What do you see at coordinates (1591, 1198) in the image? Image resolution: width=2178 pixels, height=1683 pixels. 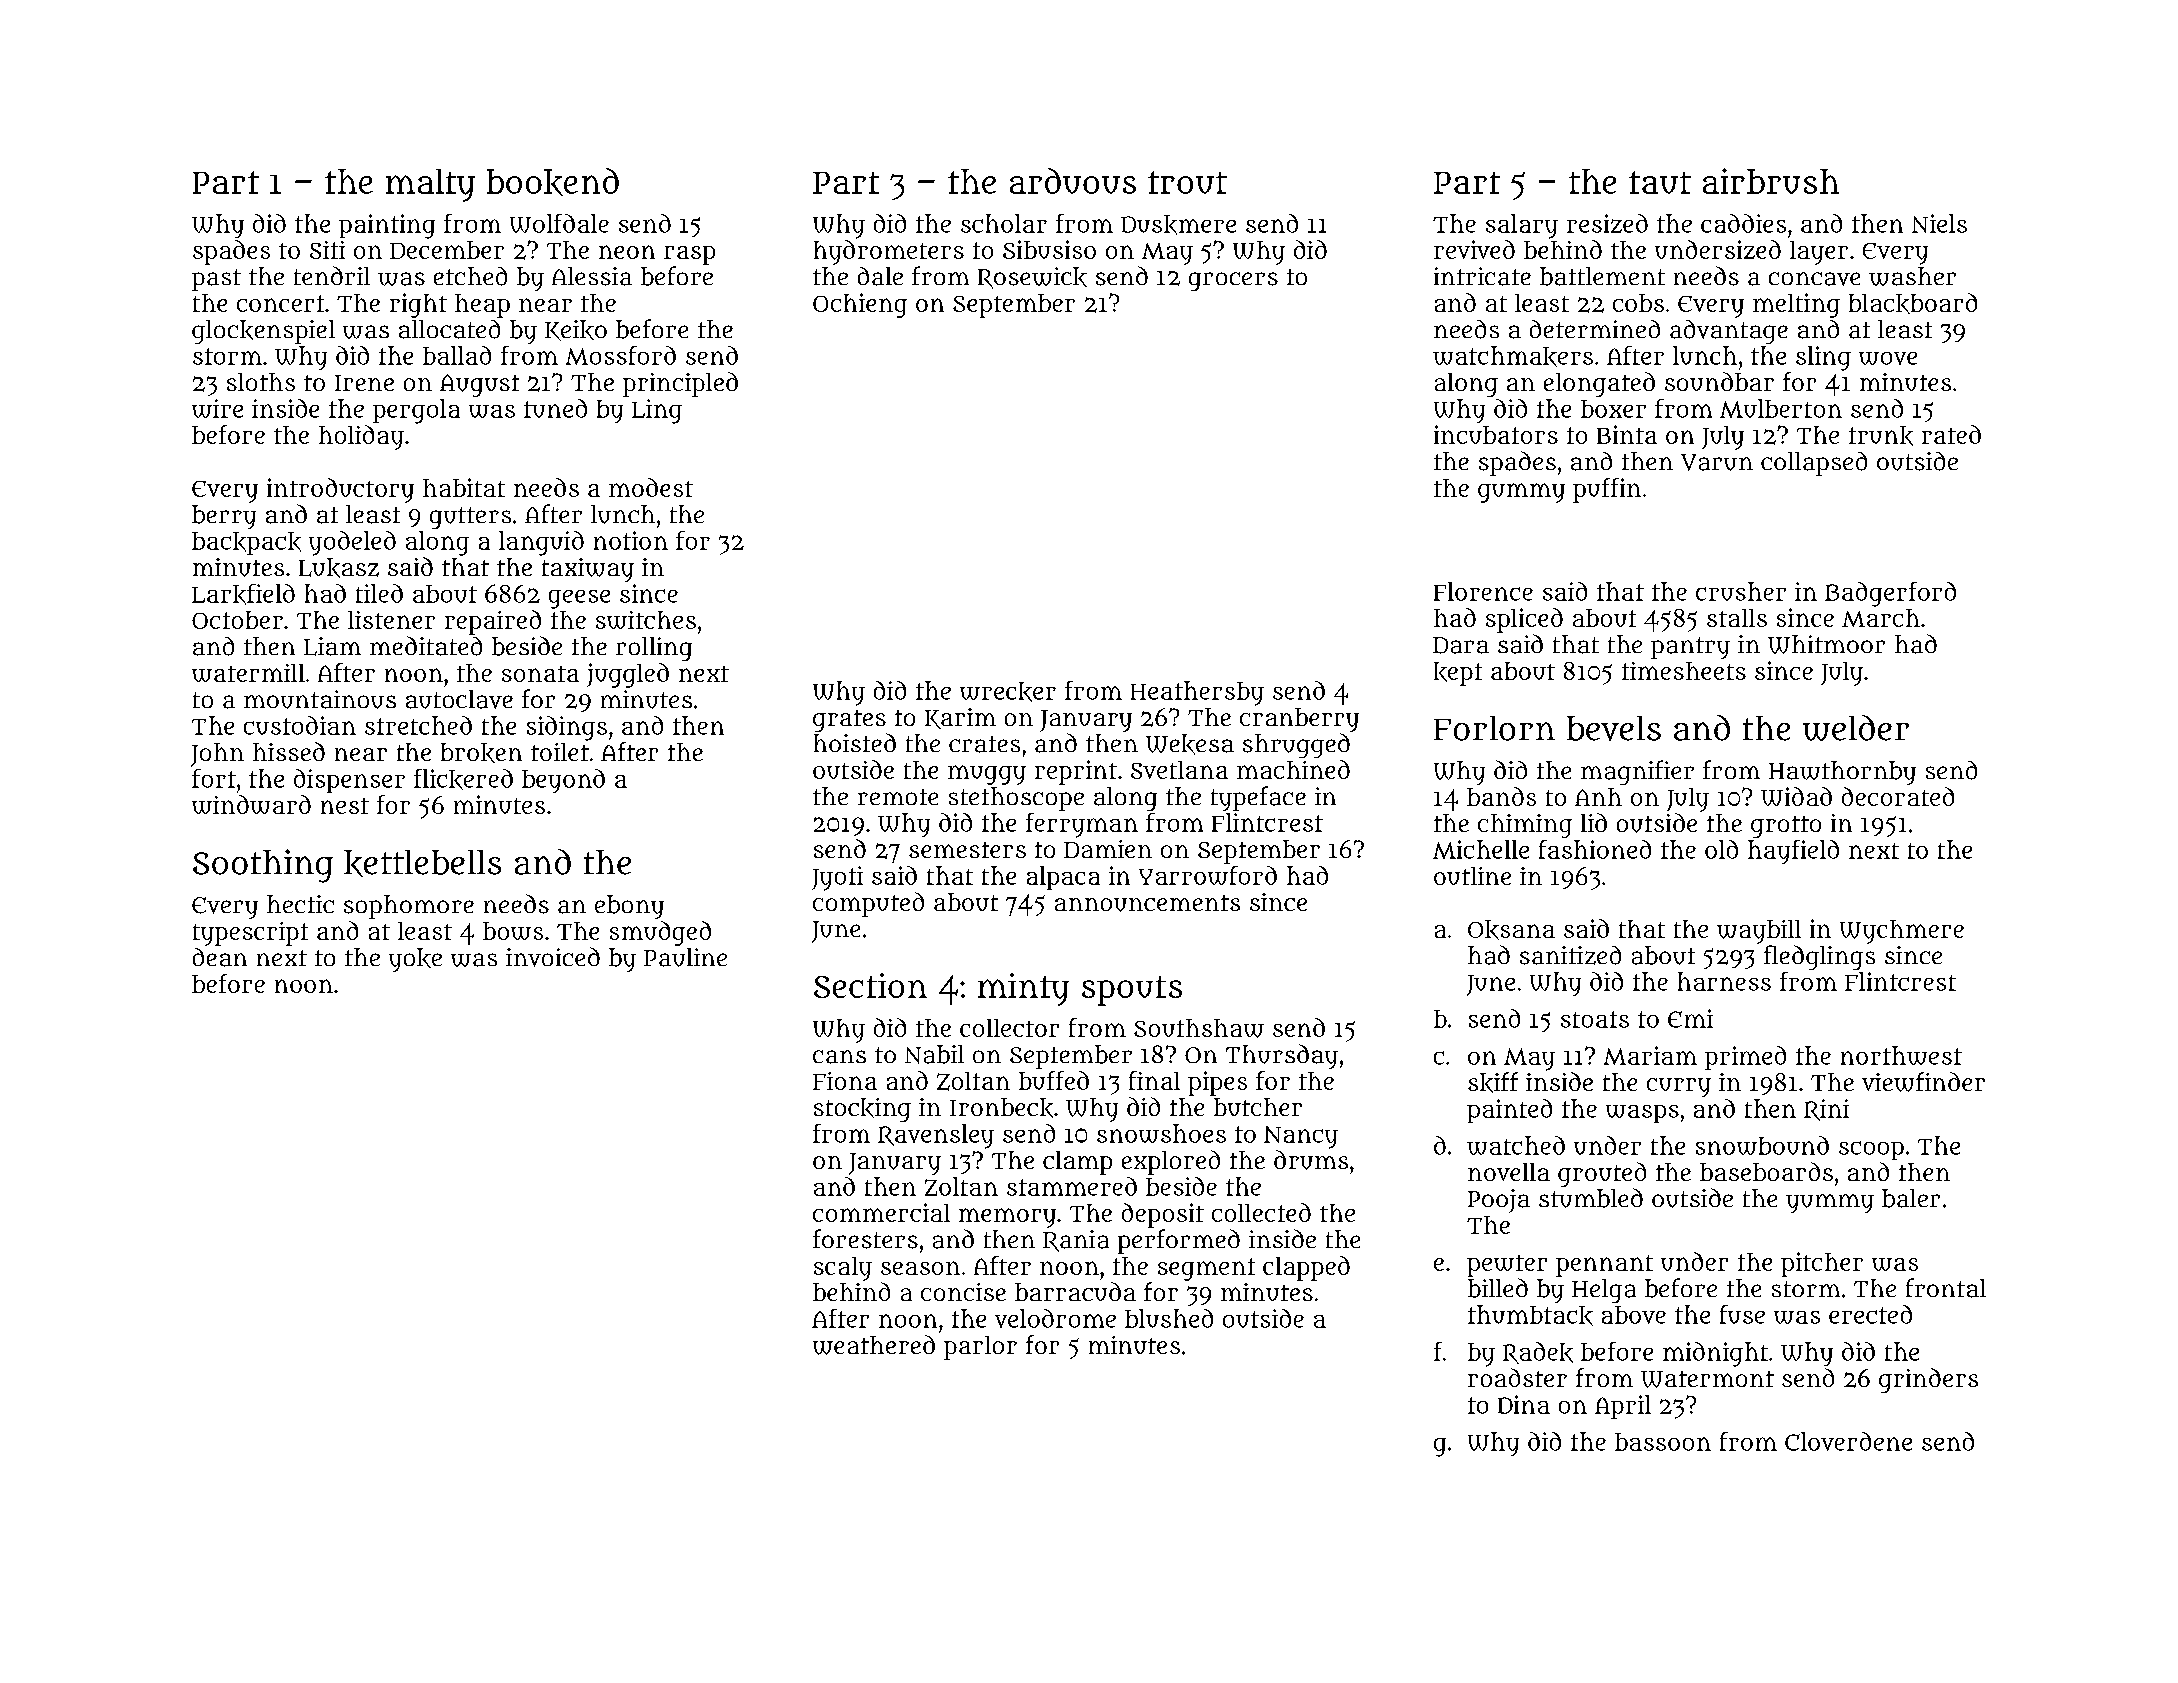 I see `stumbled` at bounding box center [1591, 1198].
